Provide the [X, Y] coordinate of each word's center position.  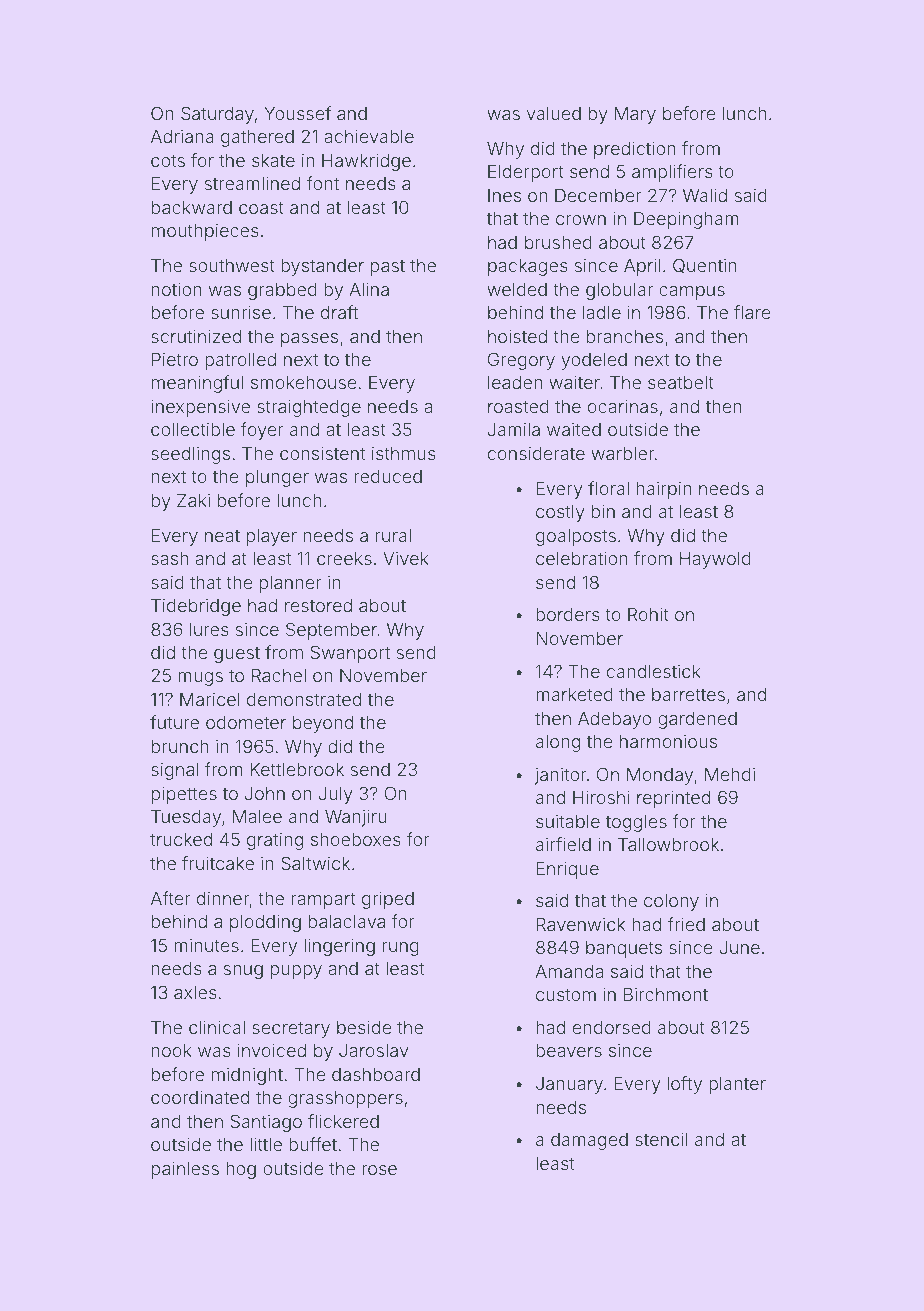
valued [554, 113]
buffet [313, 1144]
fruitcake [218, 863]
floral [608, 488]
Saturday [217, 115]
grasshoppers [345, 1099]
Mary [635, 115]
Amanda [569, 971]
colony [671, 902]
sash [169, 558]
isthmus [404, 453]
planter [737, 1085]
